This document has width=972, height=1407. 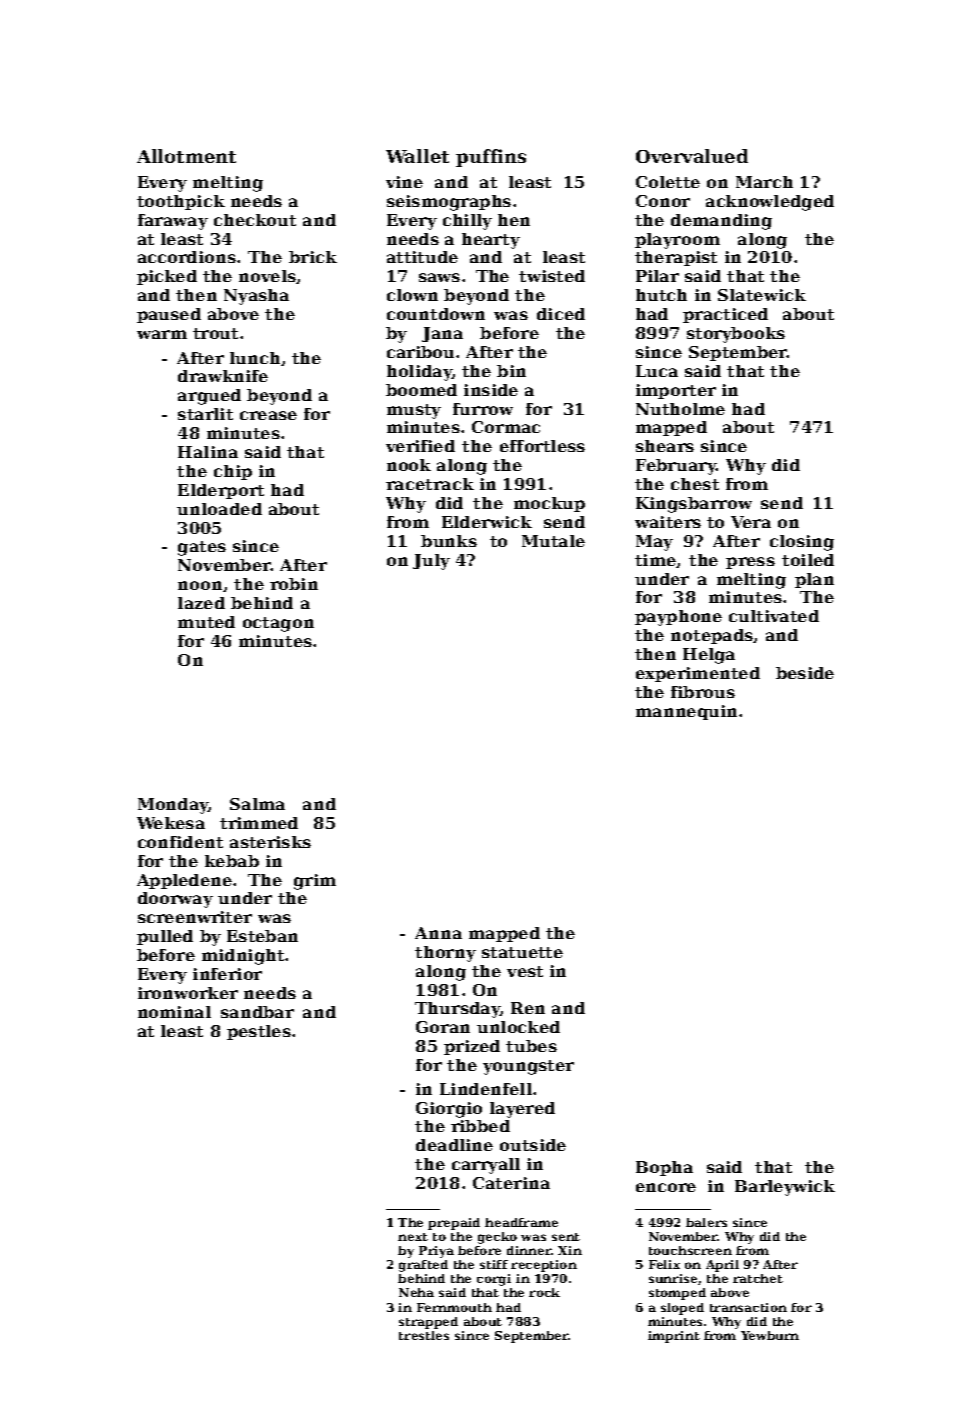 I want to click on paused, so click(x=169, y=315).
